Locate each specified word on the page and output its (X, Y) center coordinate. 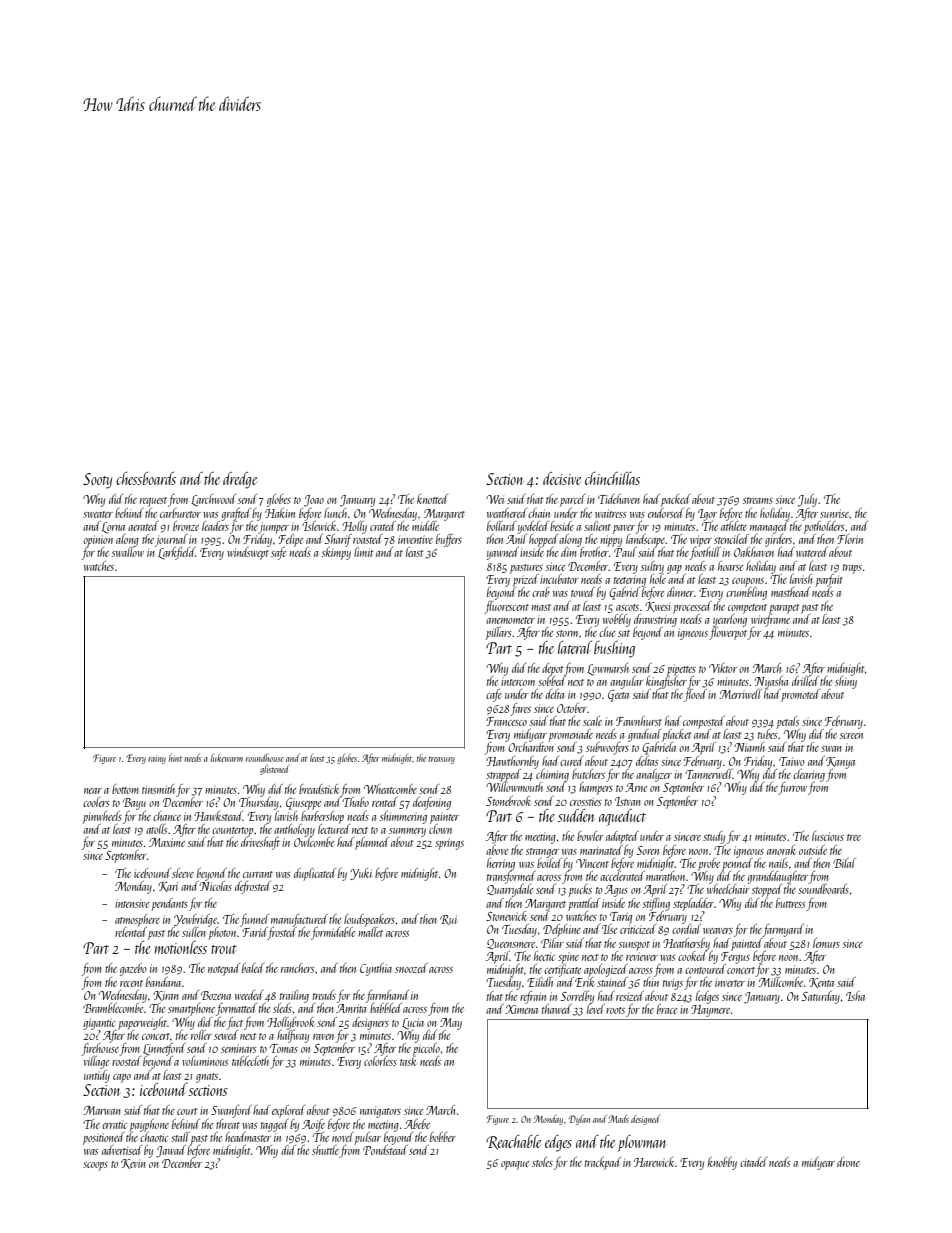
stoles (542, 1162)
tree (854, 837)
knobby (722, 1163)
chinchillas (612, 478)
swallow (128, 552)
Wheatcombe (390, 789)
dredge (240, 480)
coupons (748, 582)
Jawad (171, 1151)
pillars (498, 633)
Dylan (579, 1120)
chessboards (146, 478)
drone (848, 1162)
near (93, 791)
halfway (293, 1036)
